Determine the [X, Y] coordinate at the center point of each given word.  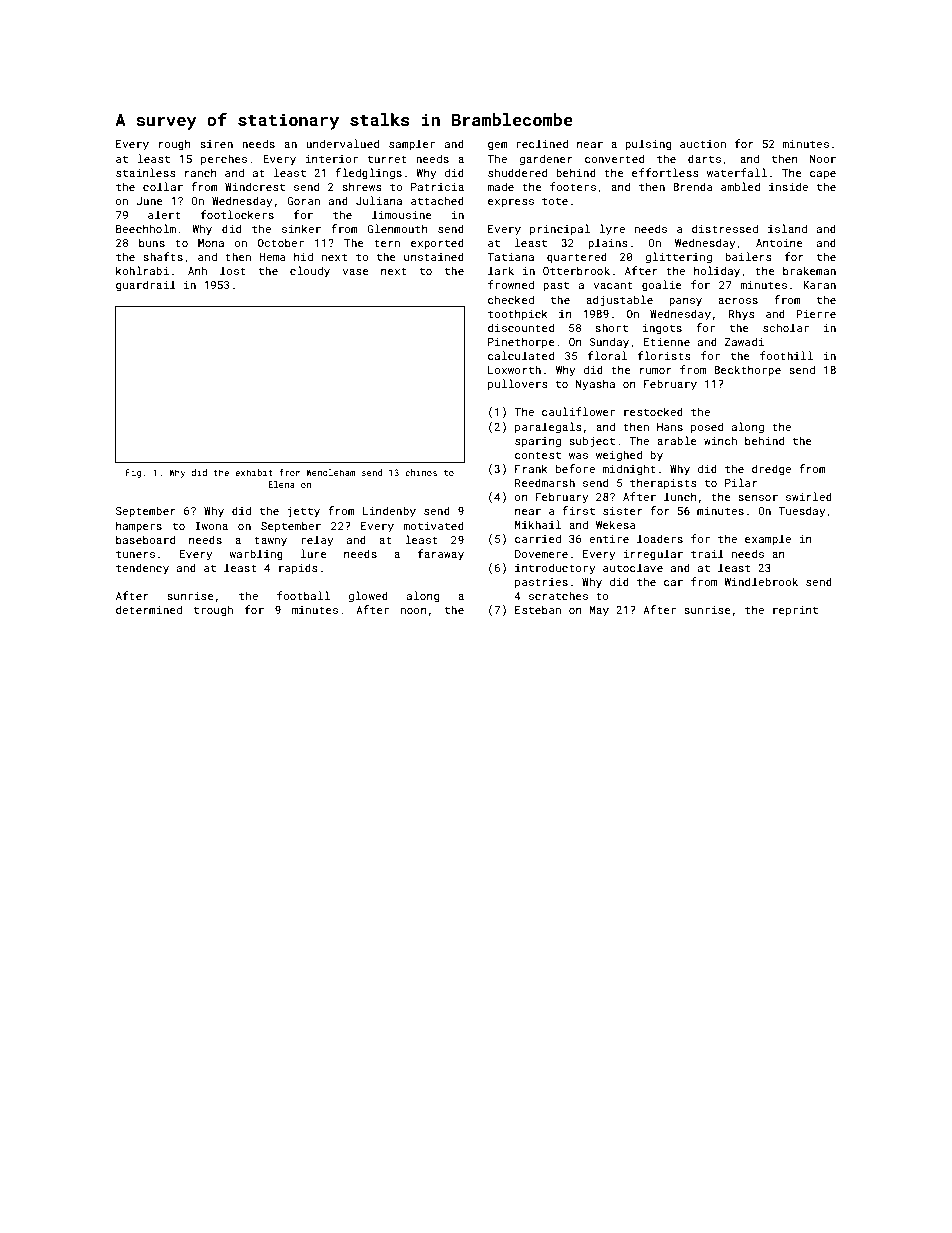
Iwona [211, 526]
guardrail [146, 286]
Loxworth [514, 369]
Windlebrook [761, 581]
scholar [786, 327]
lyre [612, 230]
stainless [146, 172]
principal [560, 229]
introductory [555, 569]
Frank [531, 468]
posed [707, 427]
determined [149, 609]
